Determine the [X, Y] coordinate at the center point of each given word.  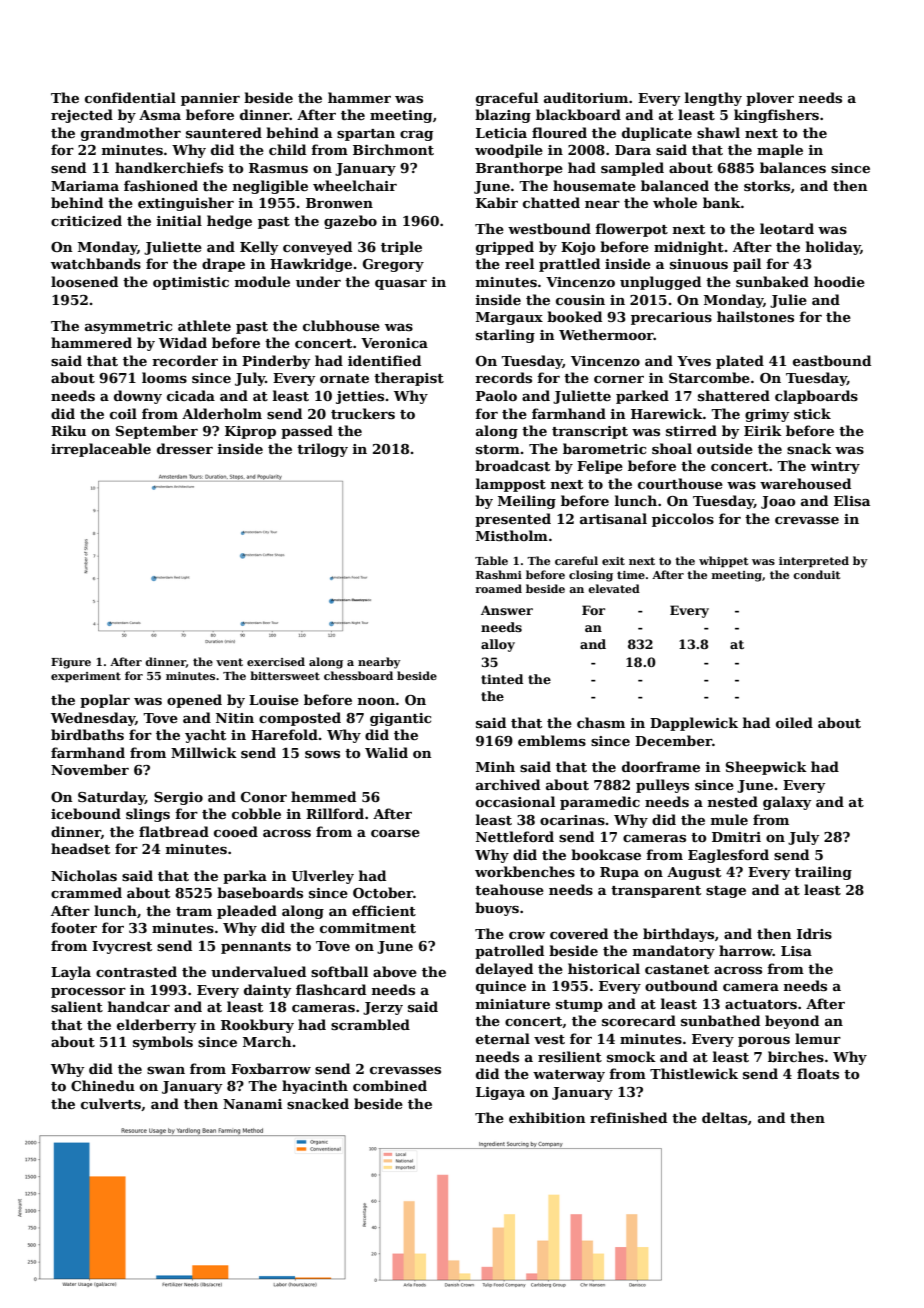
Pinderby [276, 362]
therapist [409, 379]
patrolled [509, 952]
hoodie [839, 281]
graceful [507, 99]
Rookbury [257, 1026]
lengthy [713, 99]
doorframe [661, 766]
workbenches [525, 871]
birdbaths [87, 734]
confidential [130, 97]
